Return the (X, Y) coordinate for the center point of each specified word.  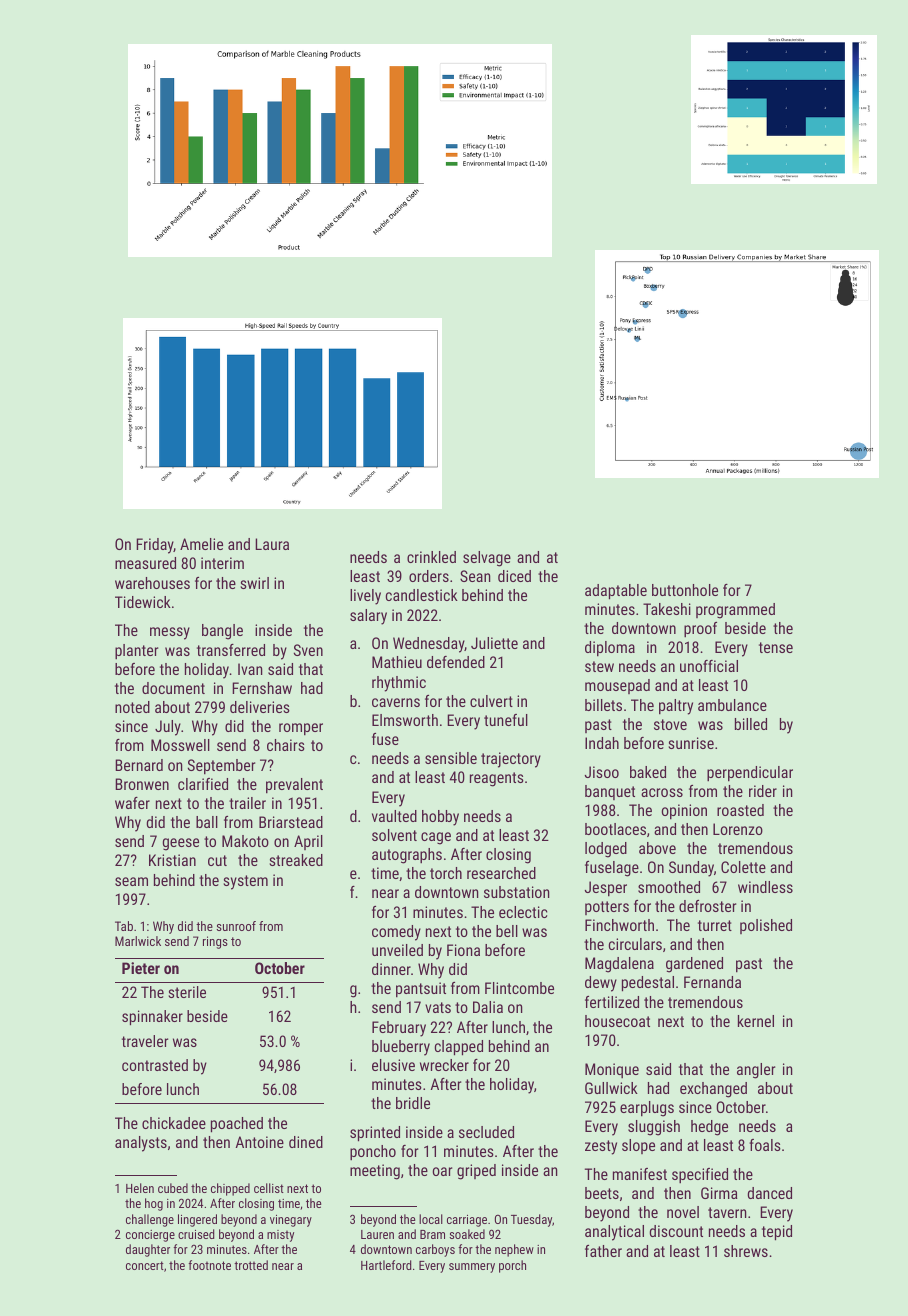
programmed (735, 611)
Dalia (488, 1007)
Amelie (201, 544)
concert (145, 1265)
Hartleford (386, 1265)
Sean (475, 576)
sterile (187, 992)
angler (756, 1071)
